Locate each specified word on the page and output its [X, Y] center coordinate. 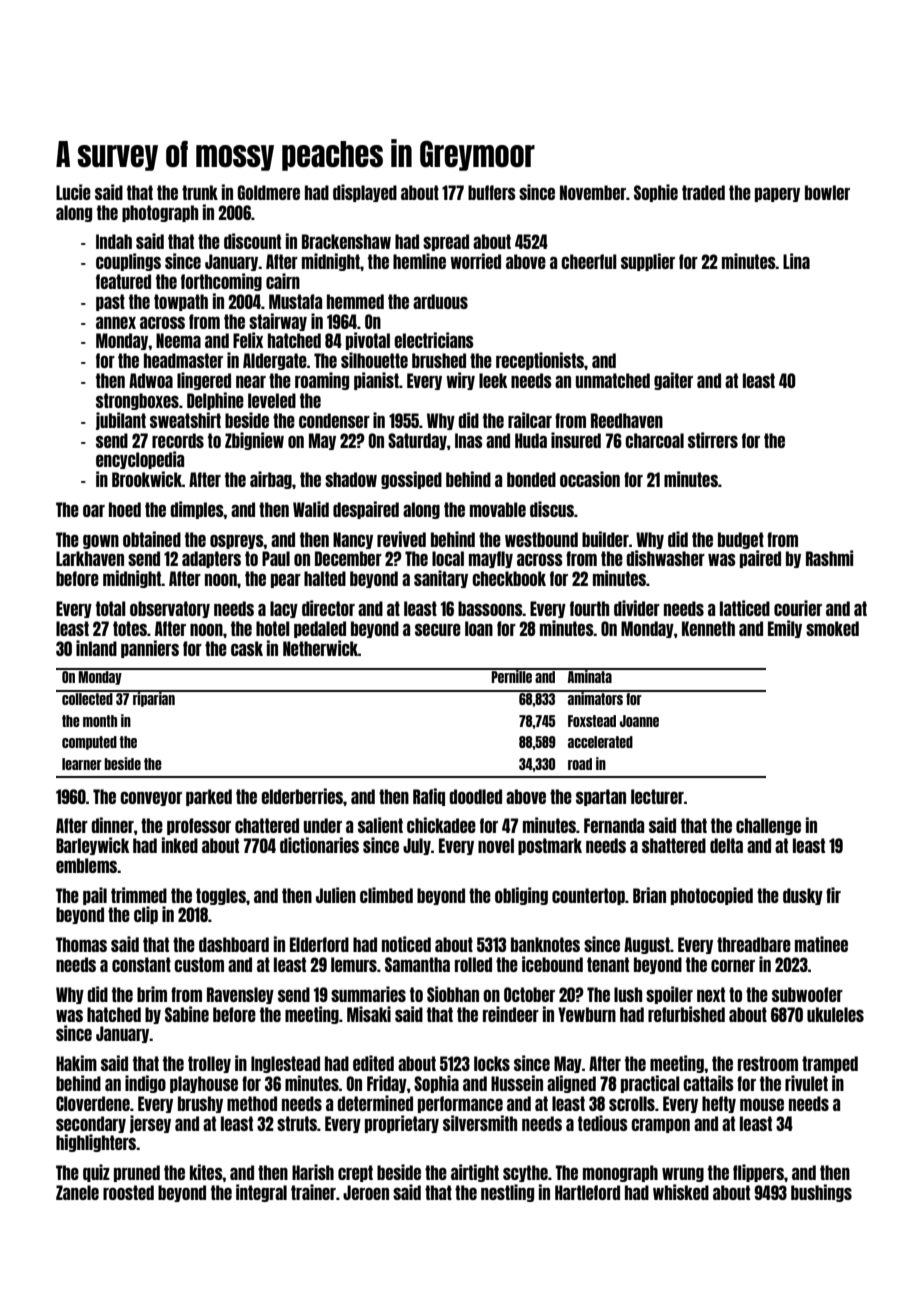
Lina [796, 261]
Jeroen [366, 1192]
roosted [128, 1192]
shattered [674, 845]
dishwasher [665, 558]
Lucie [73, 192]
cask [247, 648]
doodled [475, 796]
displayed [365, 193]
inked [180, 845]
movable [498, 509]
